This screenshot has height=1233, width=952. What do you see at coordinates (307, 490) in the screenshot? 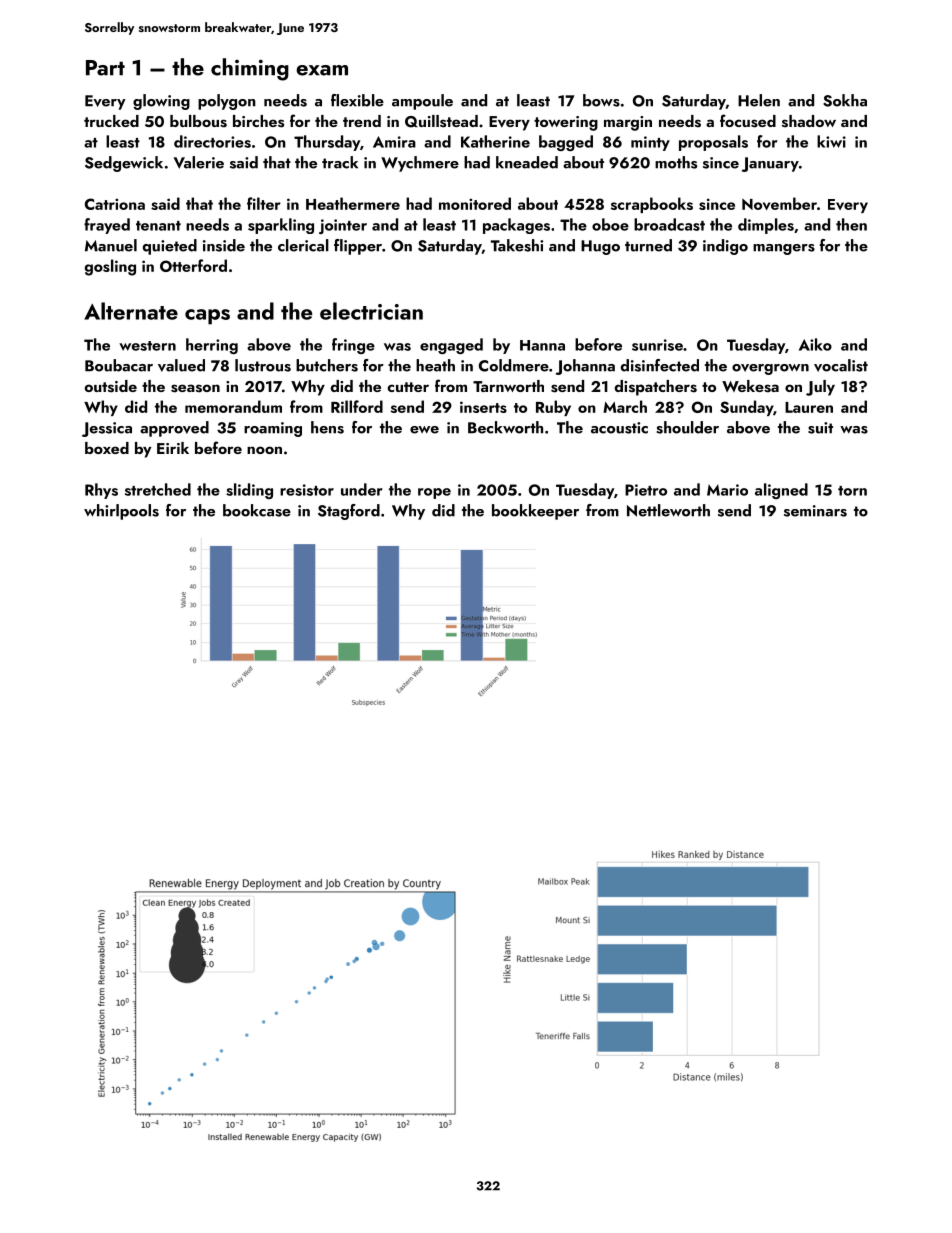
I see `resistor` at bounding box center [307, 490].
